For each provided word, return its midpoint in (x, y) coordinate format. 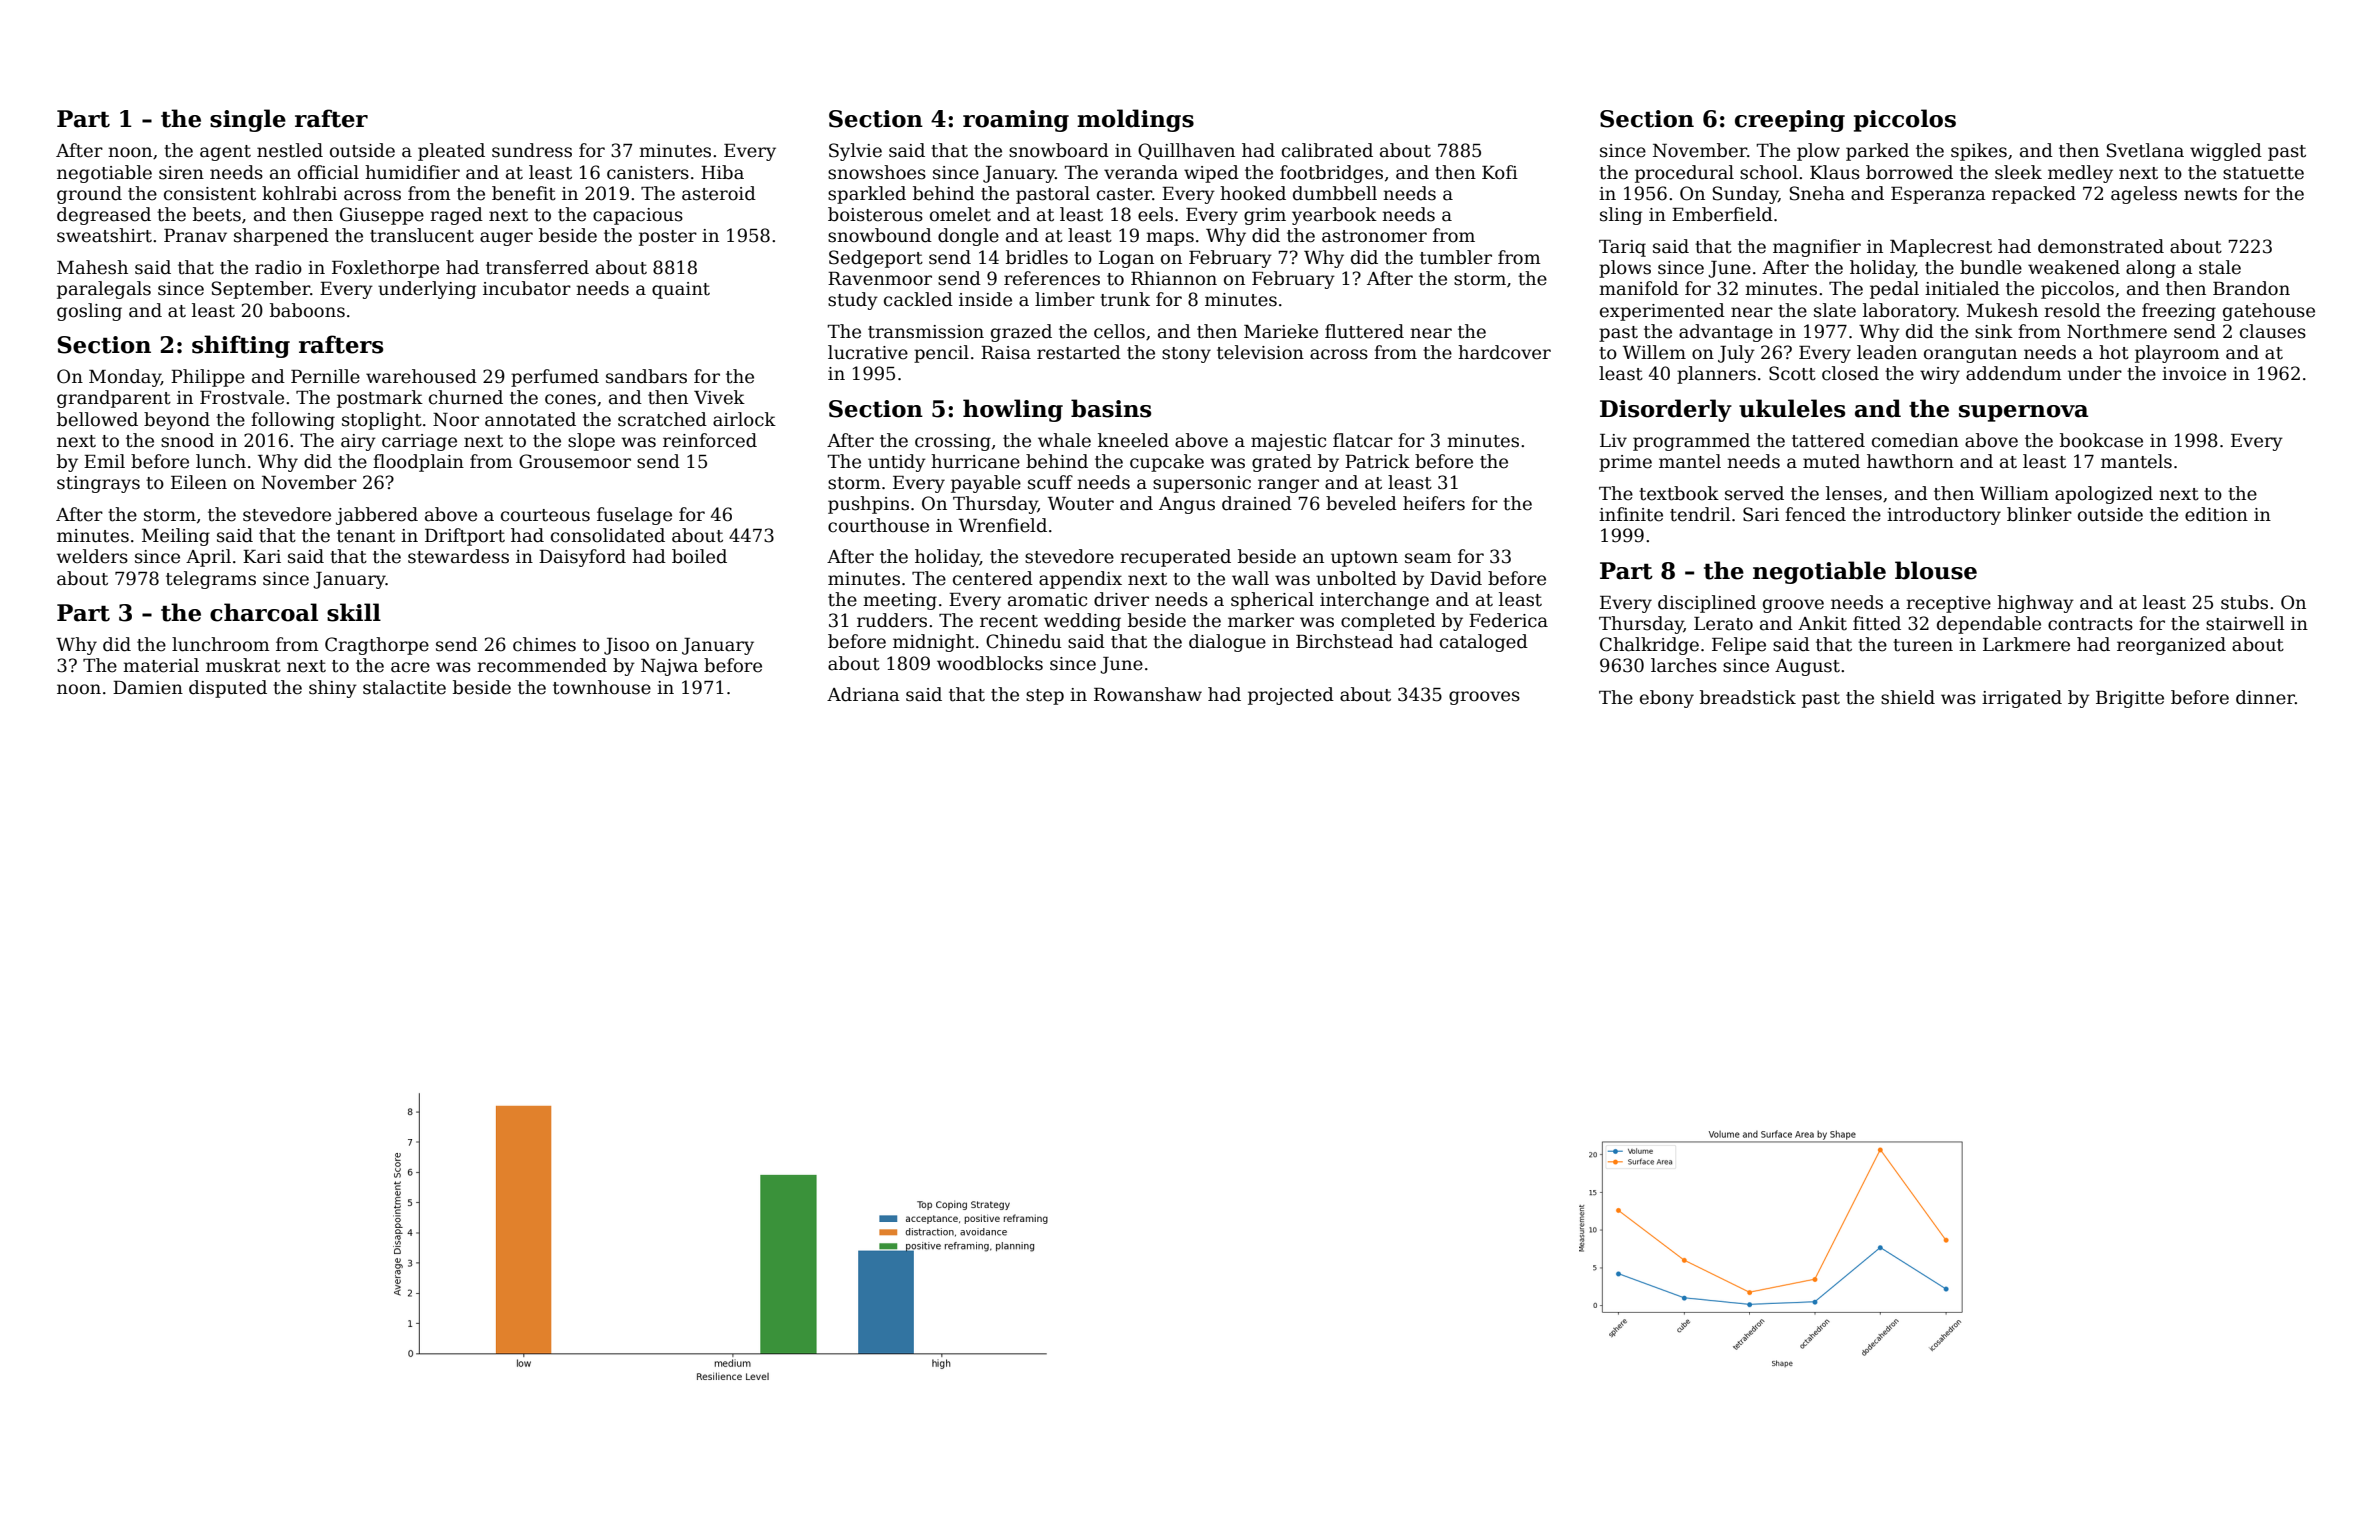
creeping (1790, 121)
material (161, 665)
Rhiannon (1174, 278)
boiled (699, 556)
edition (2216, 514)
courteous (545, 515)
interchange (1374, 601)
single (248, 120)
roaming (1016, 121)
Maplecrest (1941, 248)
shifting (241, 346)
